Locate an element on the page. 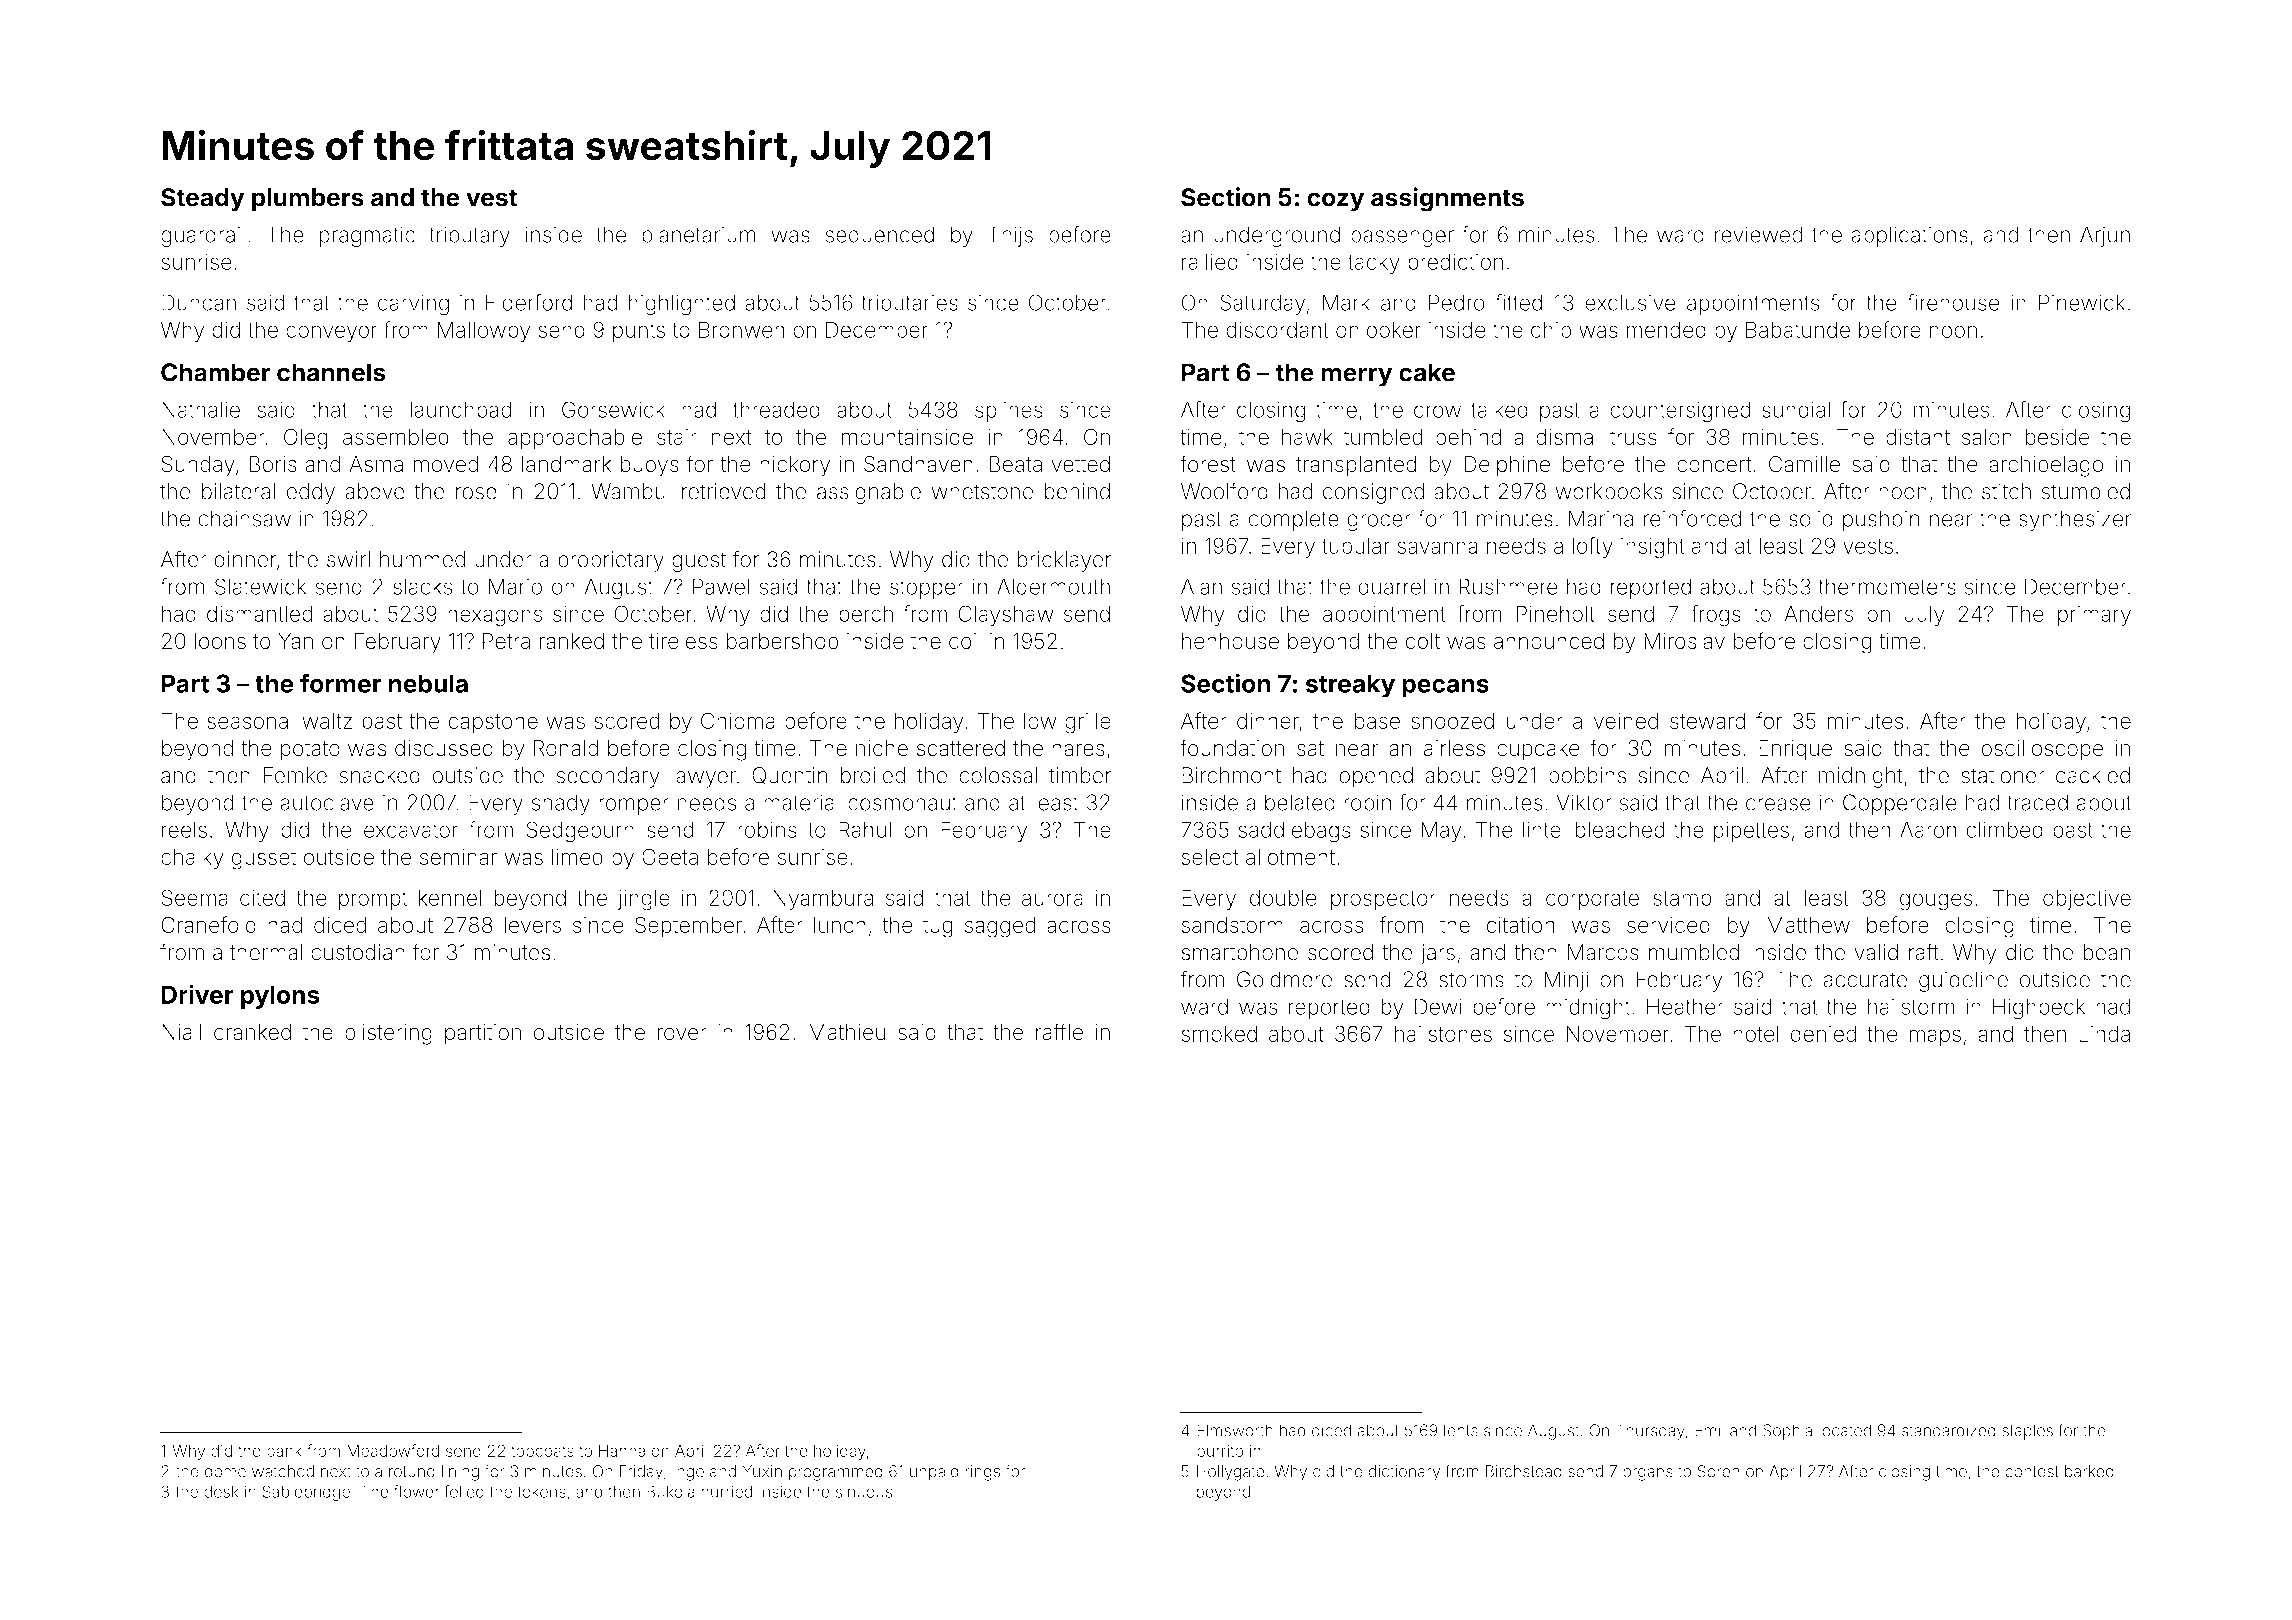  Birchmont is located at coordinates (1231, 775).
